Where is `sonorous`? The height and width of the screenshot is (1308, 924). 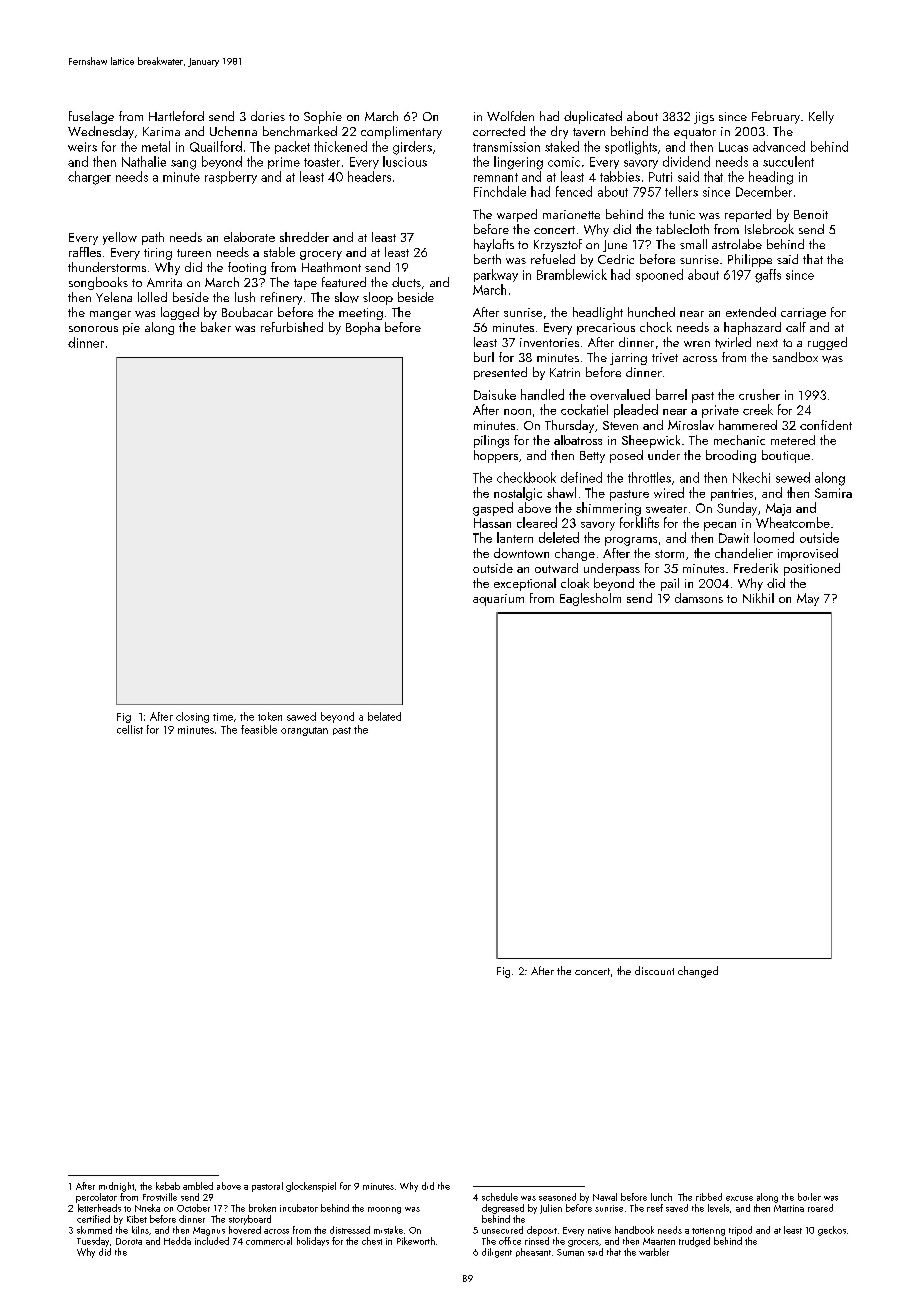 sonorous is located at coordinates (93, 329).
